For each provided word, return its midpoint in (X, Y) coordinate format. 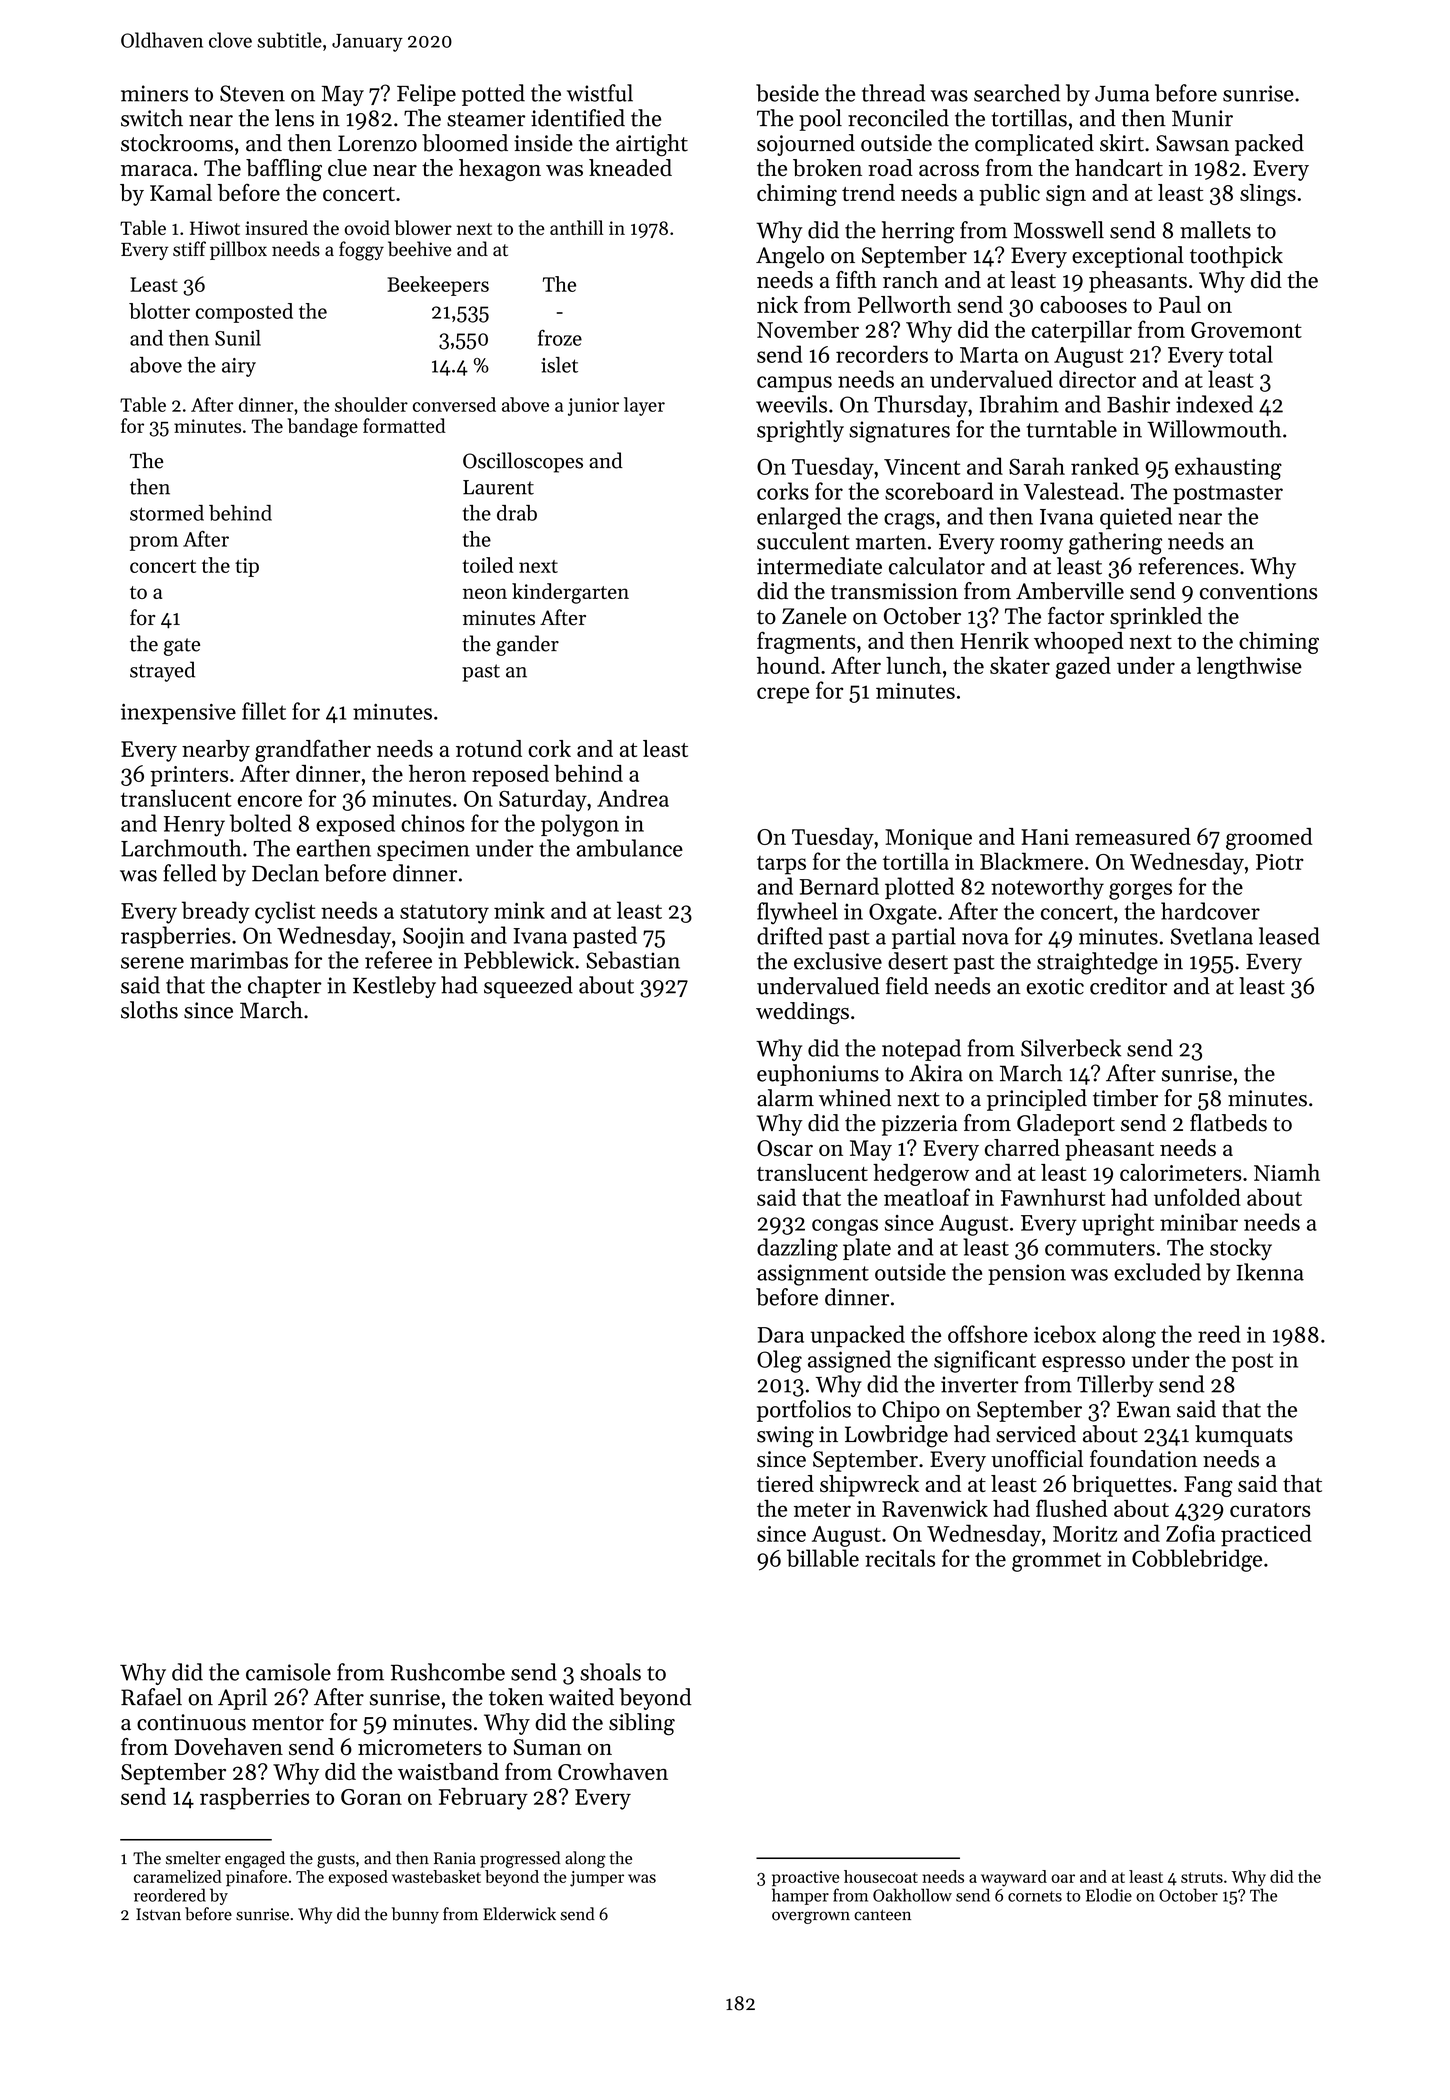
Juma (1122, 94)
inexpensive (178, 714)
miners (154, 93)
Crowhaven (613, 1771)
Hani (1045, 837)
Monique (928, 839)
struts (1202, 1877)
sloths (149, 1010)
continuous (191, 1722)
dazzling (797, 1249)
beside (787, 93)
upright (1118, 1224)
